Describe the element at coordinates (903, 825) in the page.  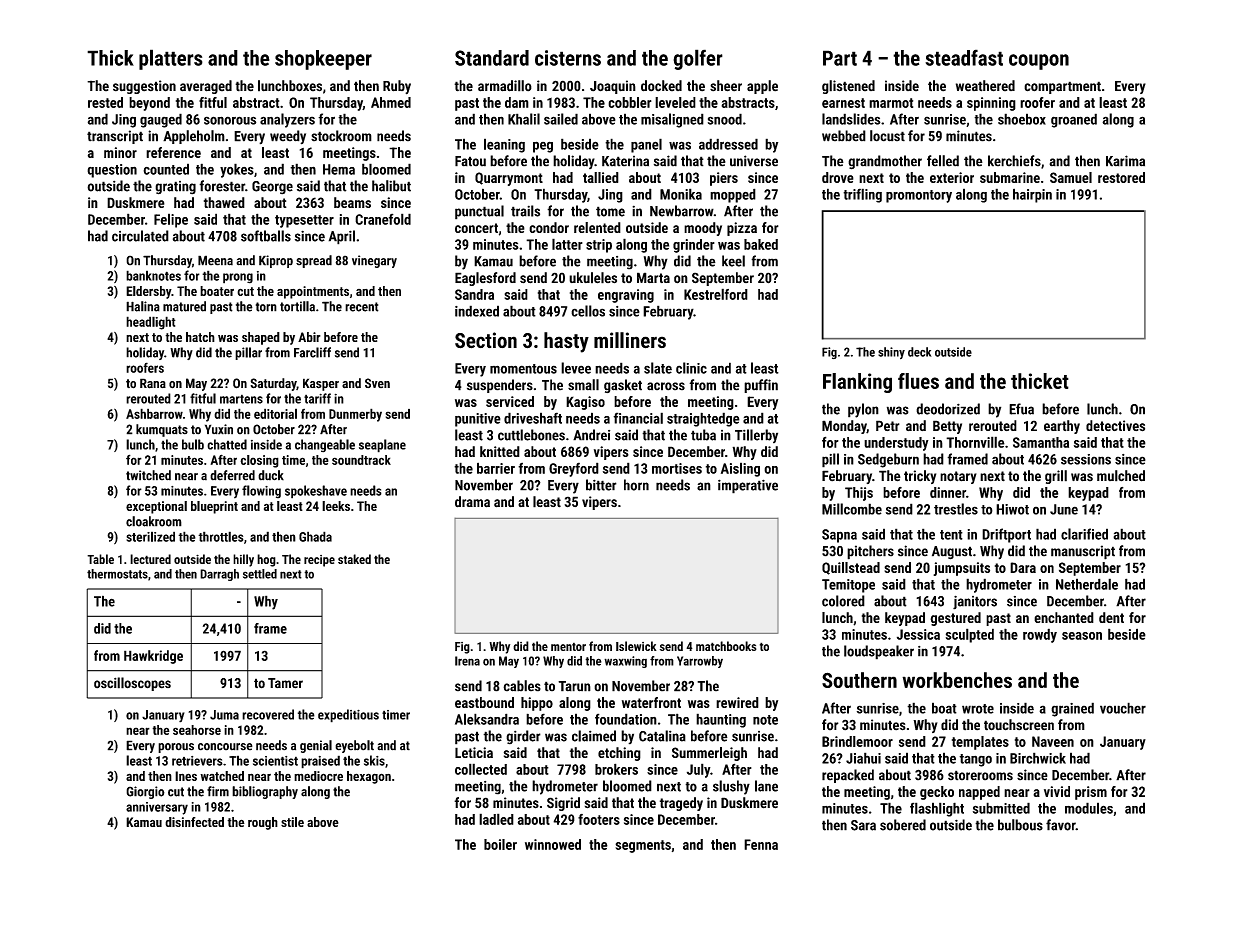
I see `sobered` at that location.
